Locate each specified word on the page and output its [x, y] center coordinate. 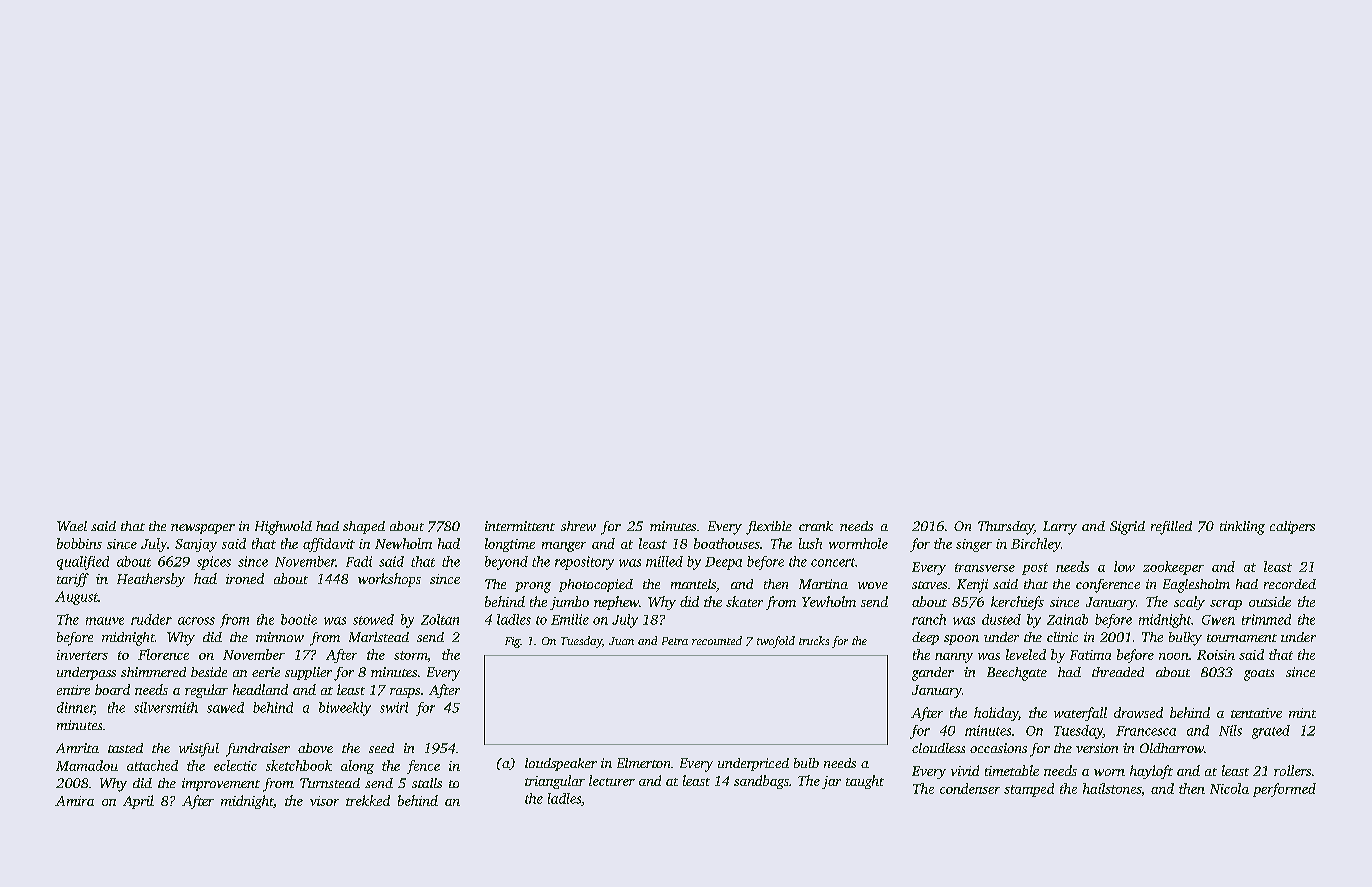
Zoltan [440, 619]
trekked [368, 800]
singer [974, 545]
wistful [199, 750]
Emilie [570, 619]
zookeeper [1173, 568]
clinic [1062, 637]
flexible [769, 528]
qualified [83, 563]
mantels [693, 584]
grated [1271, 732]
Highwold [283, 528]
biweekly [345, 709]
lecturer [612, 780]
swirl [394, 707]
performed [1284, 790]
